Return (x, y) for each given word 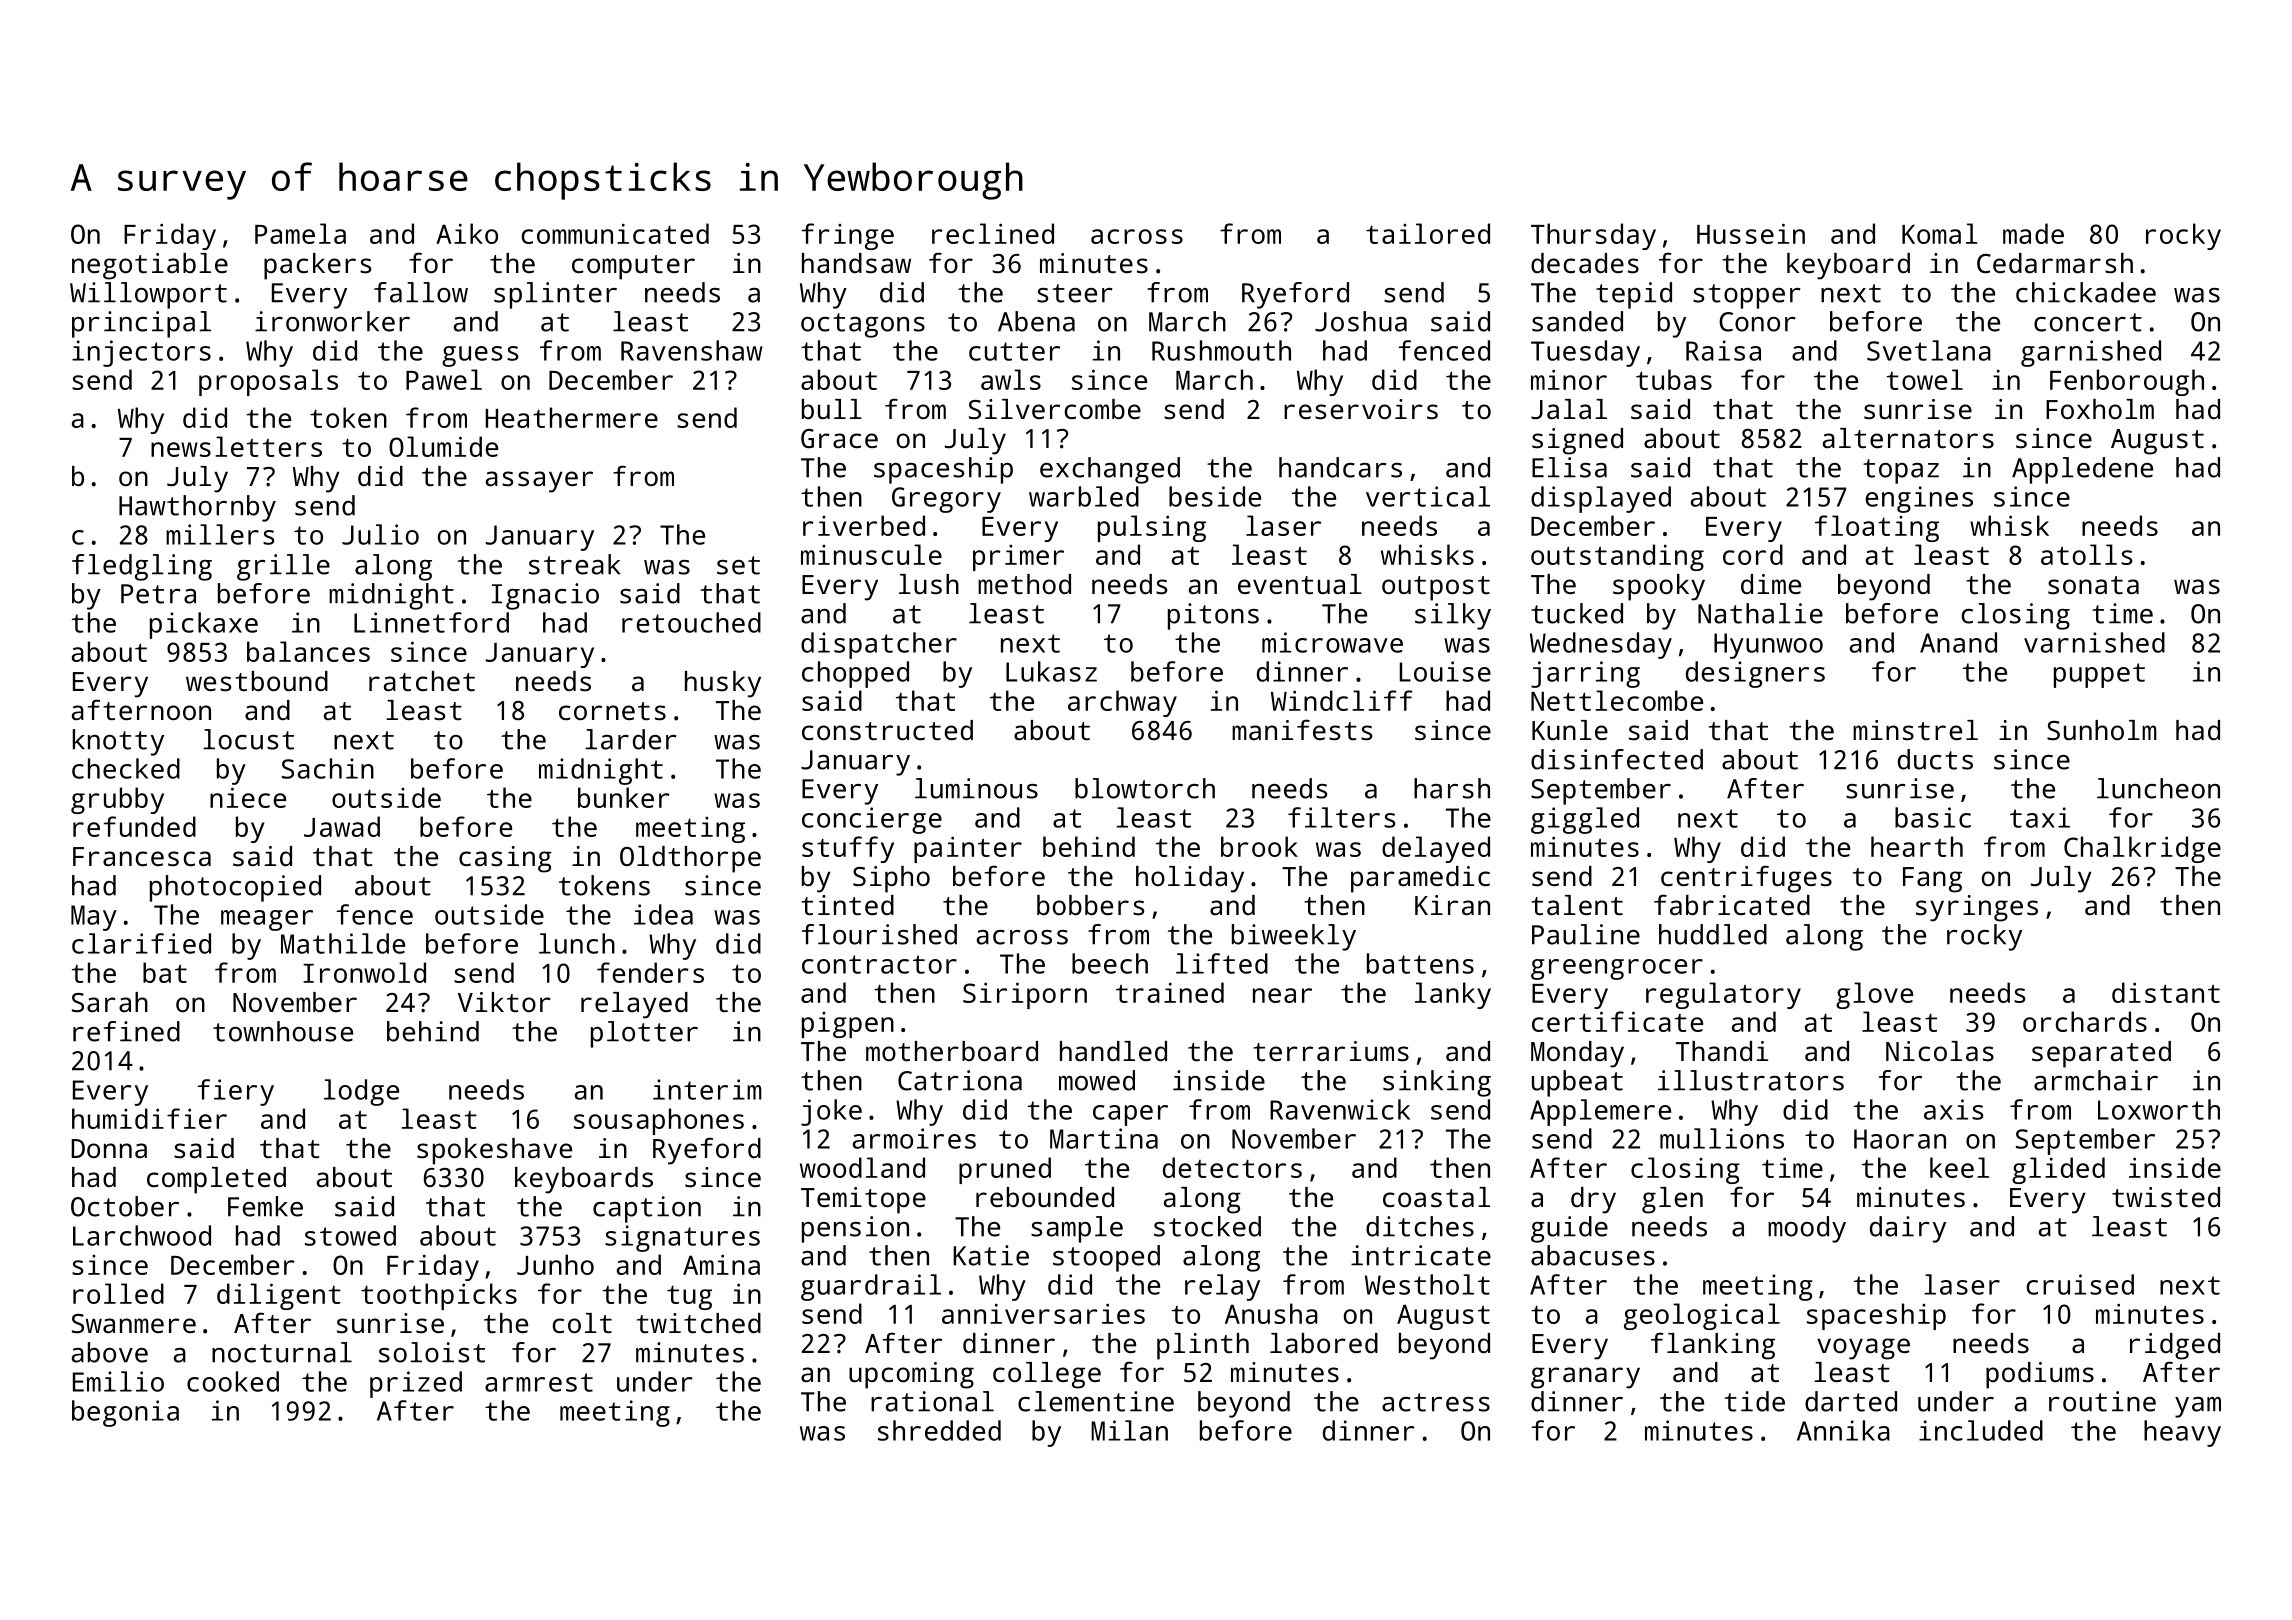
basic (1933, 817)
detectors (1232, 1167)
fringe (848, 236)
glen (1672, 1200)
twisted (2166, 1197)
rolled (118, 1293)
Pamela (300, 233)
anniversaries (1043, 1313)
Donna (109, 1148)
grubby (117, 800)
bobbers (1091, 905)
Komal (1940, 233)
